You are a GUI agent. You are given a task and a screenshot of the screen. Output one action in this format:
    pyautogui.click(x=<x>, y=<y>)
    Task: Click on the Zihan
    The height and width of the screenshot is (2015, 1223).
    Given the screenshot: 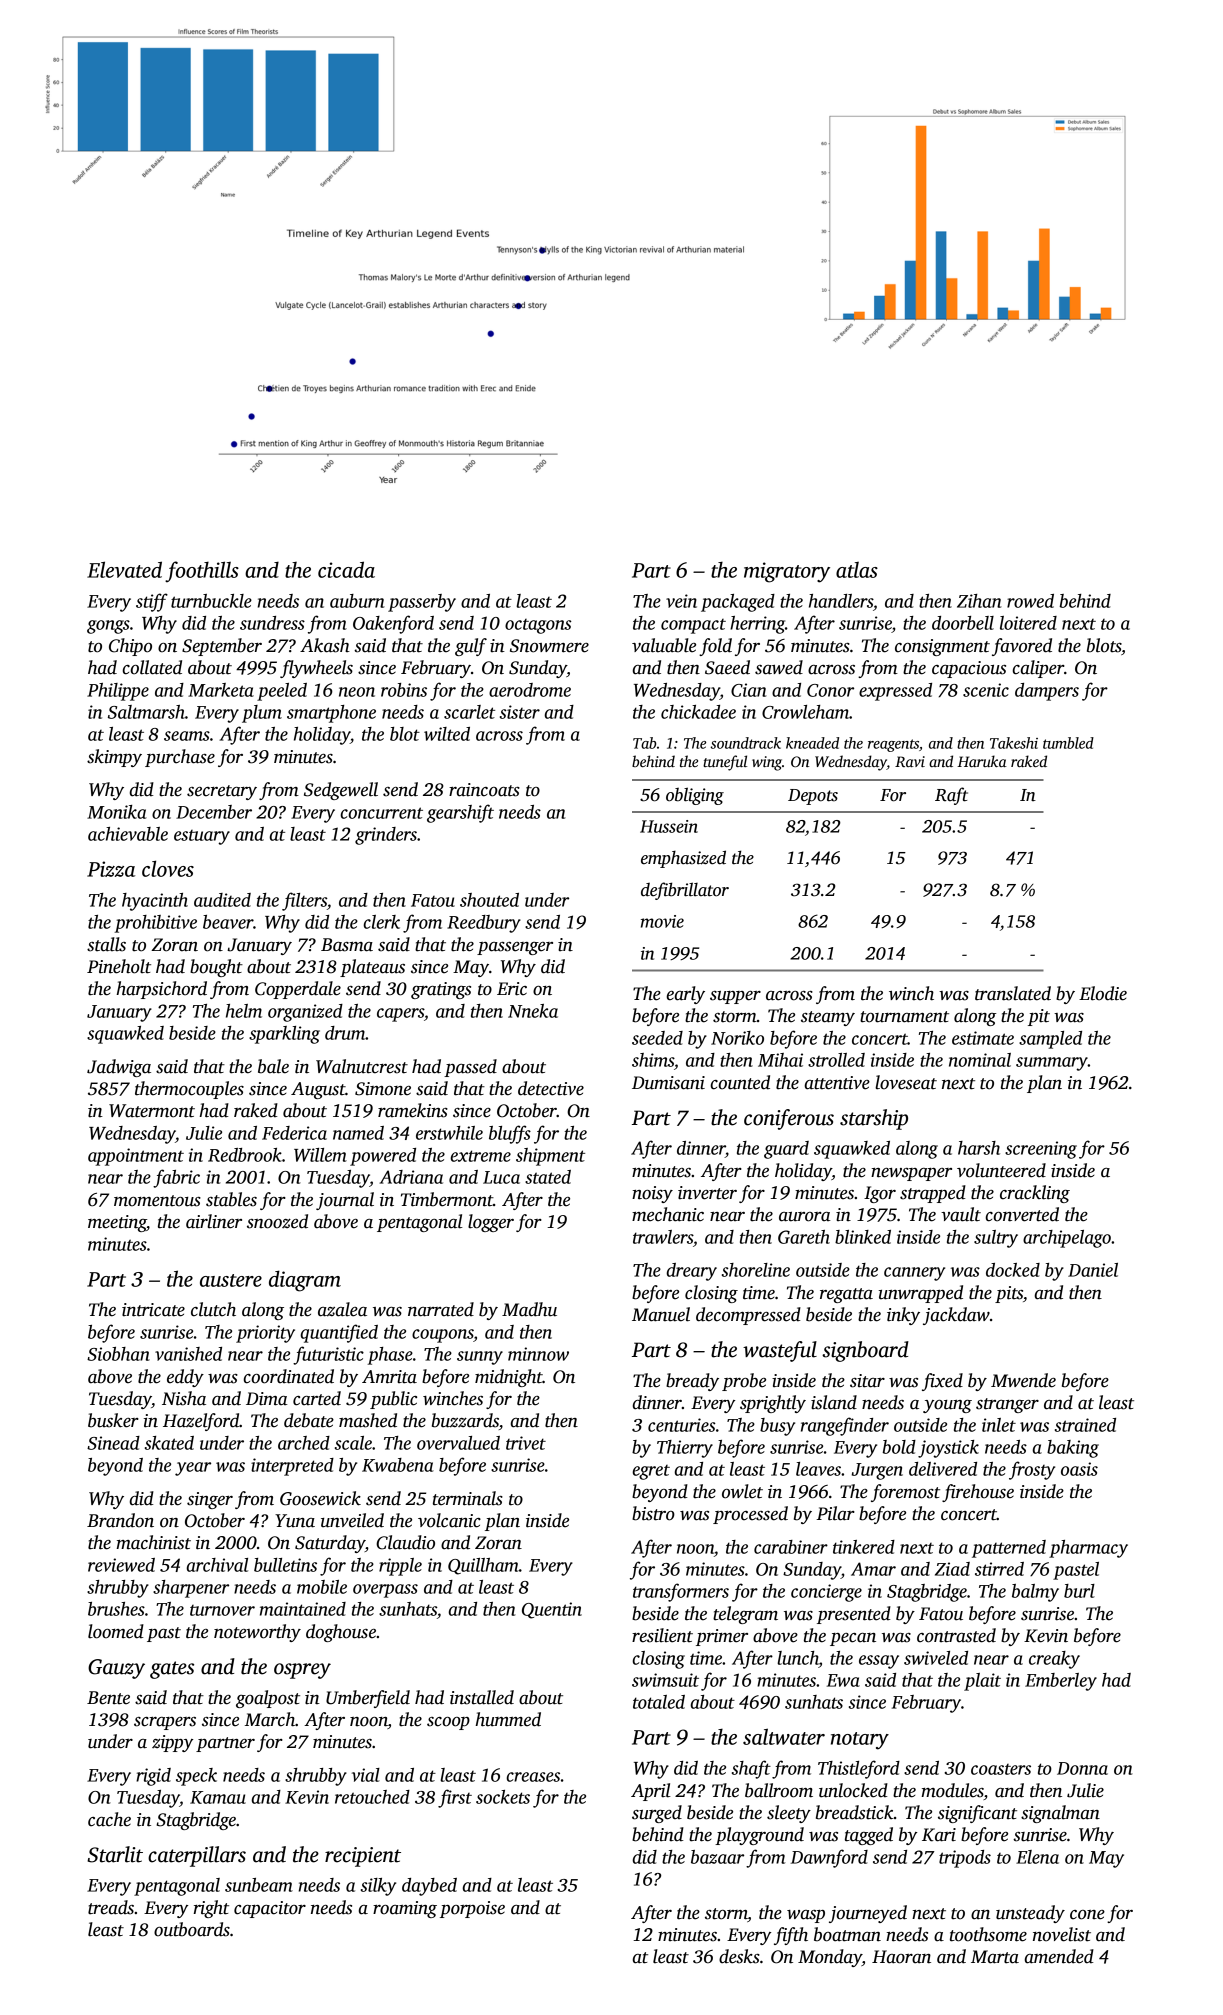 What is the action you would take?
    pyautogui.click(x=979, y=601)
